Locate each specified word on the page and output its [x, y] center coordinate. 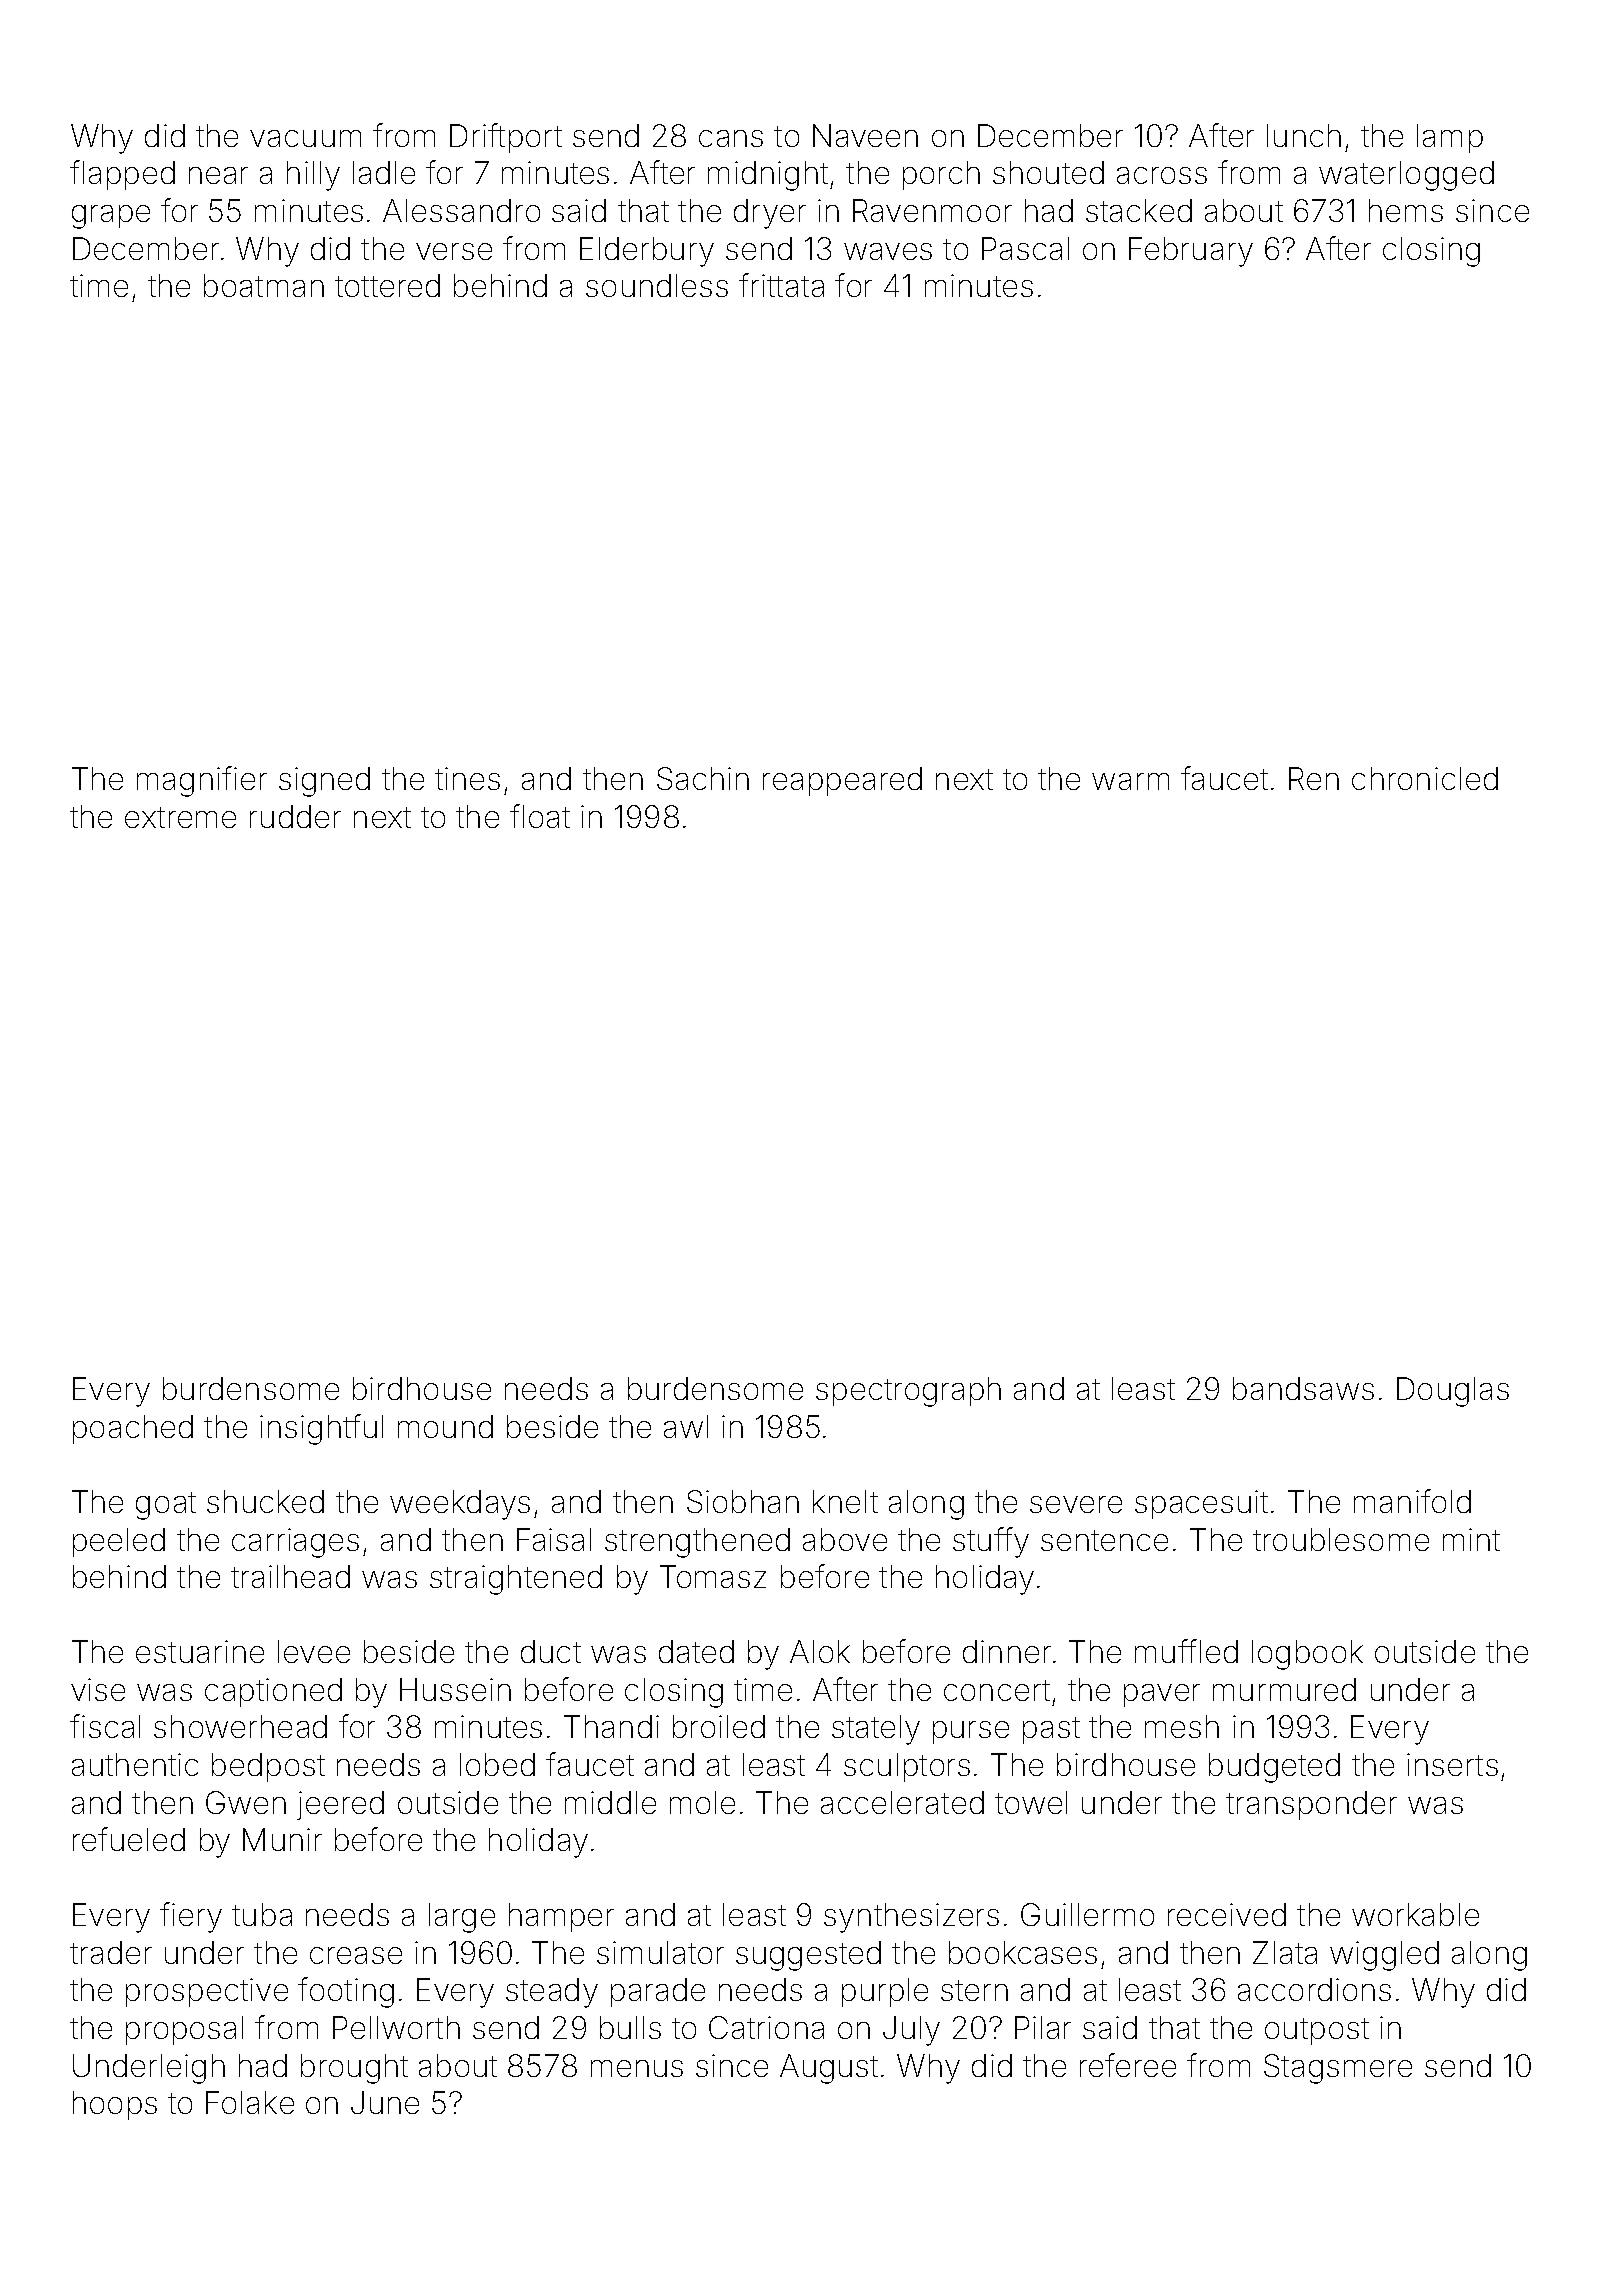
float [540, 816]
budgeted [1274, 1768]
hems [1406, 210]
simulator [660, 1952]
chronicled [1425, 778]
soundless [657, 285]
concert [997, 1690]
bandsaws [1303, 1388]
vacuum [305, 138]
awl [686, 1426]
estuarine [200, 1651]
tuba [262, 1914]
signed [324, 782]
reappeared [842, 781]
